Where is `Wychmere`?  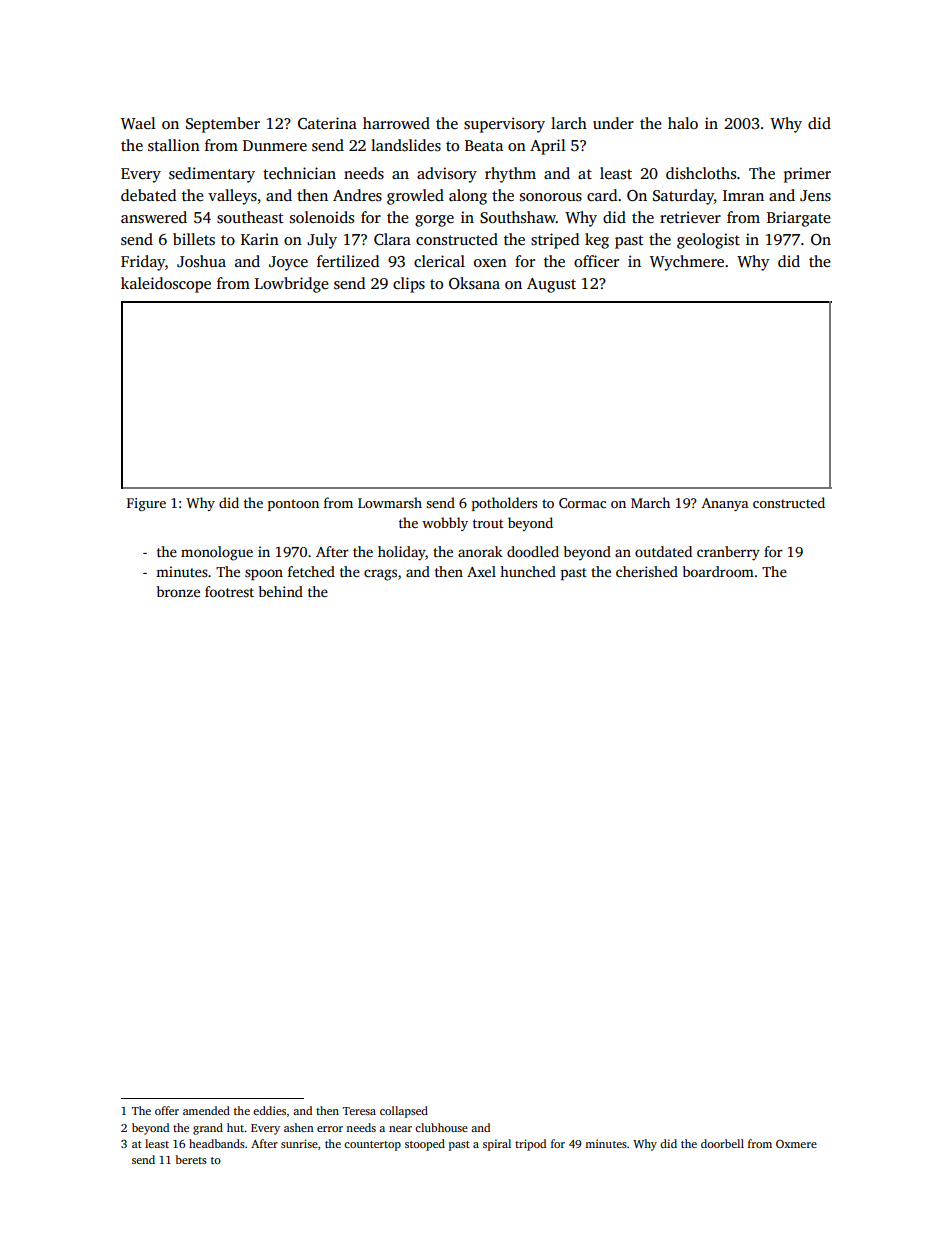
Wychmere is located at coordinates (687, 263).
